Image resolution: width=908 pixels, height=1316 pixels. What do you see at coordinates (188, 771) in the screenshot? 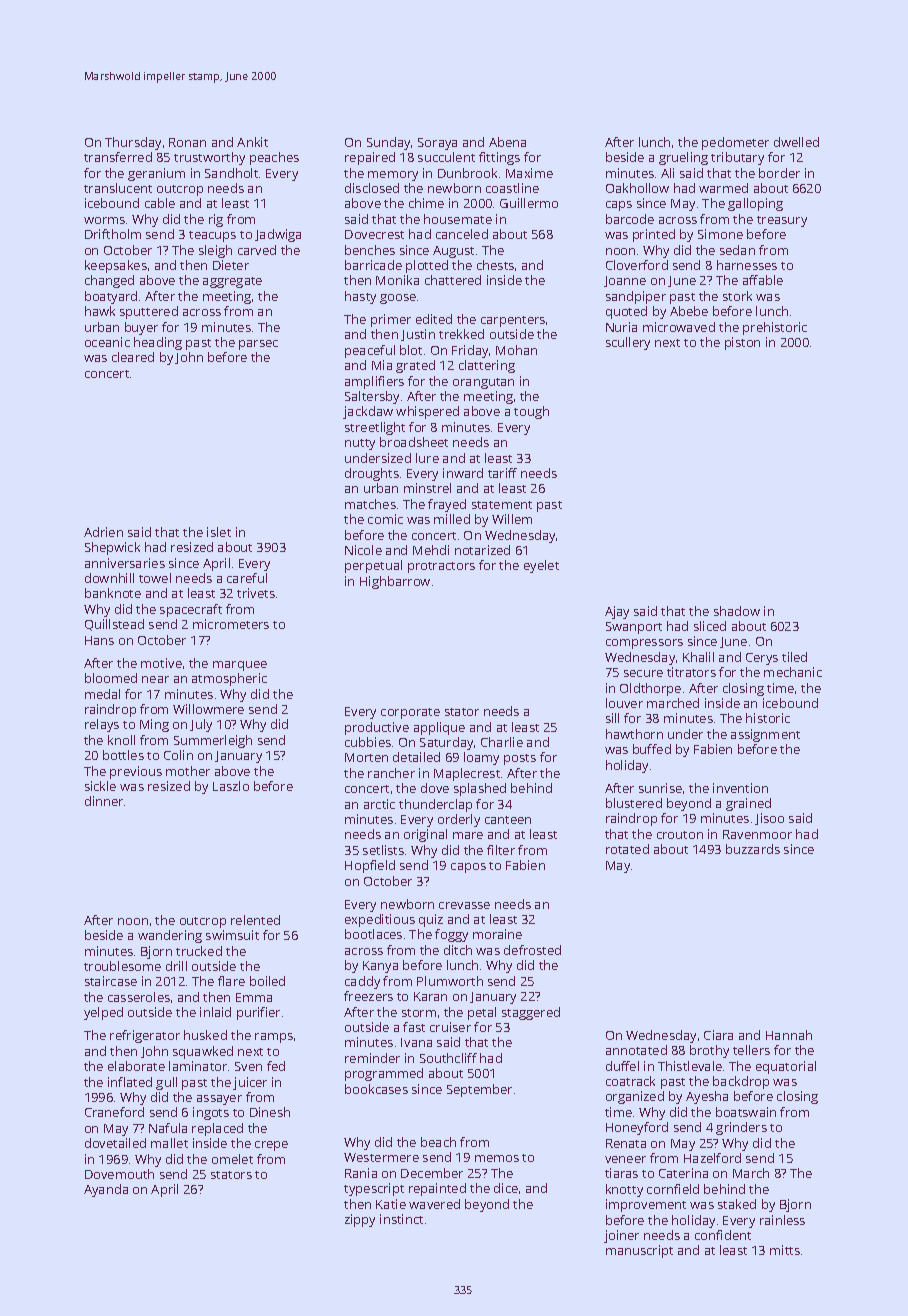
I see `mother` at bounding box center [188, 771].
